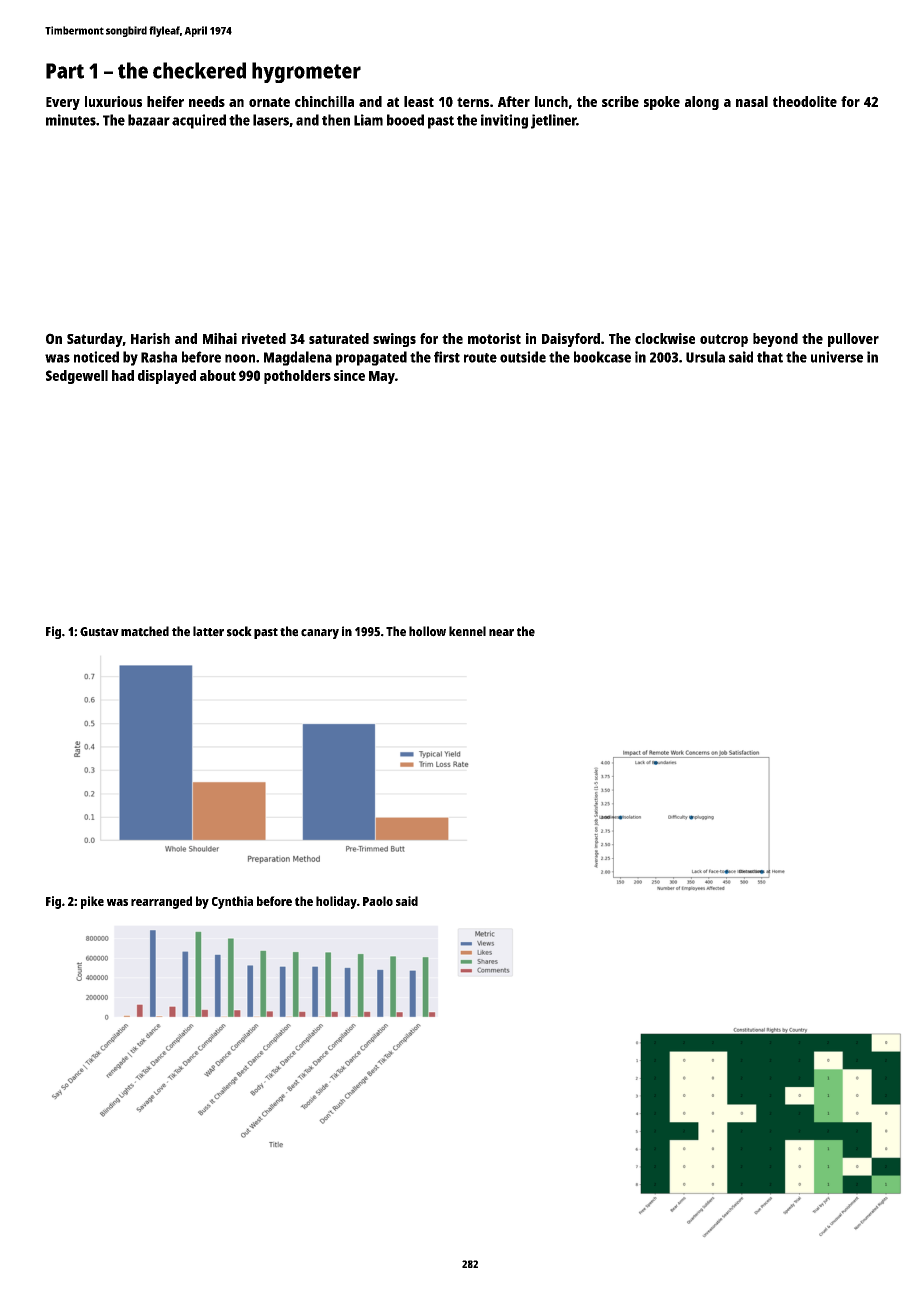  What do you see at coordinates (805, 101) in the image?
I see `theodolite` at bounding box center [805, 101].
